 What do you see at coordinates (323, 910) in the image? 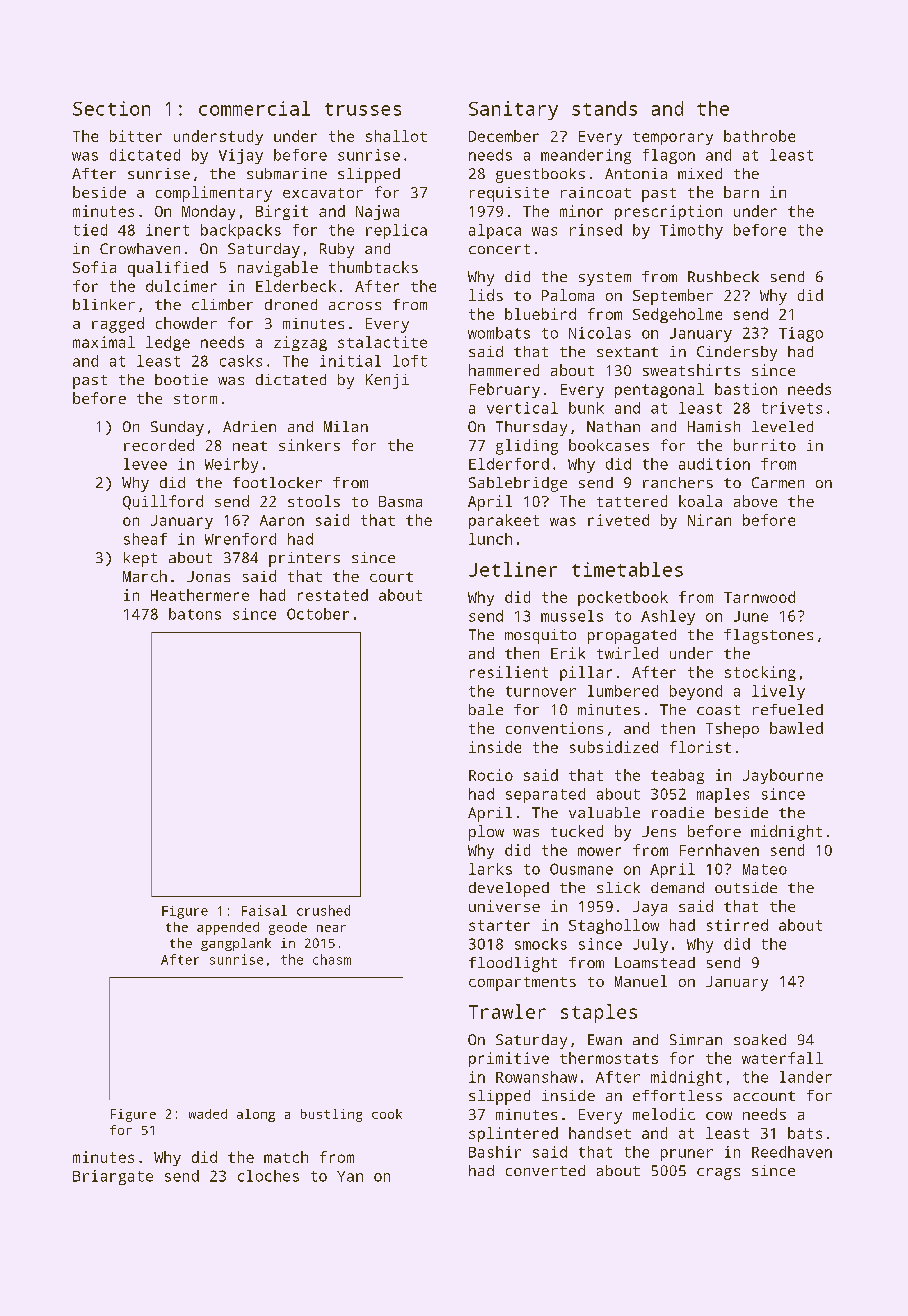
I see `crushed` at bounding box center [323, 910].
